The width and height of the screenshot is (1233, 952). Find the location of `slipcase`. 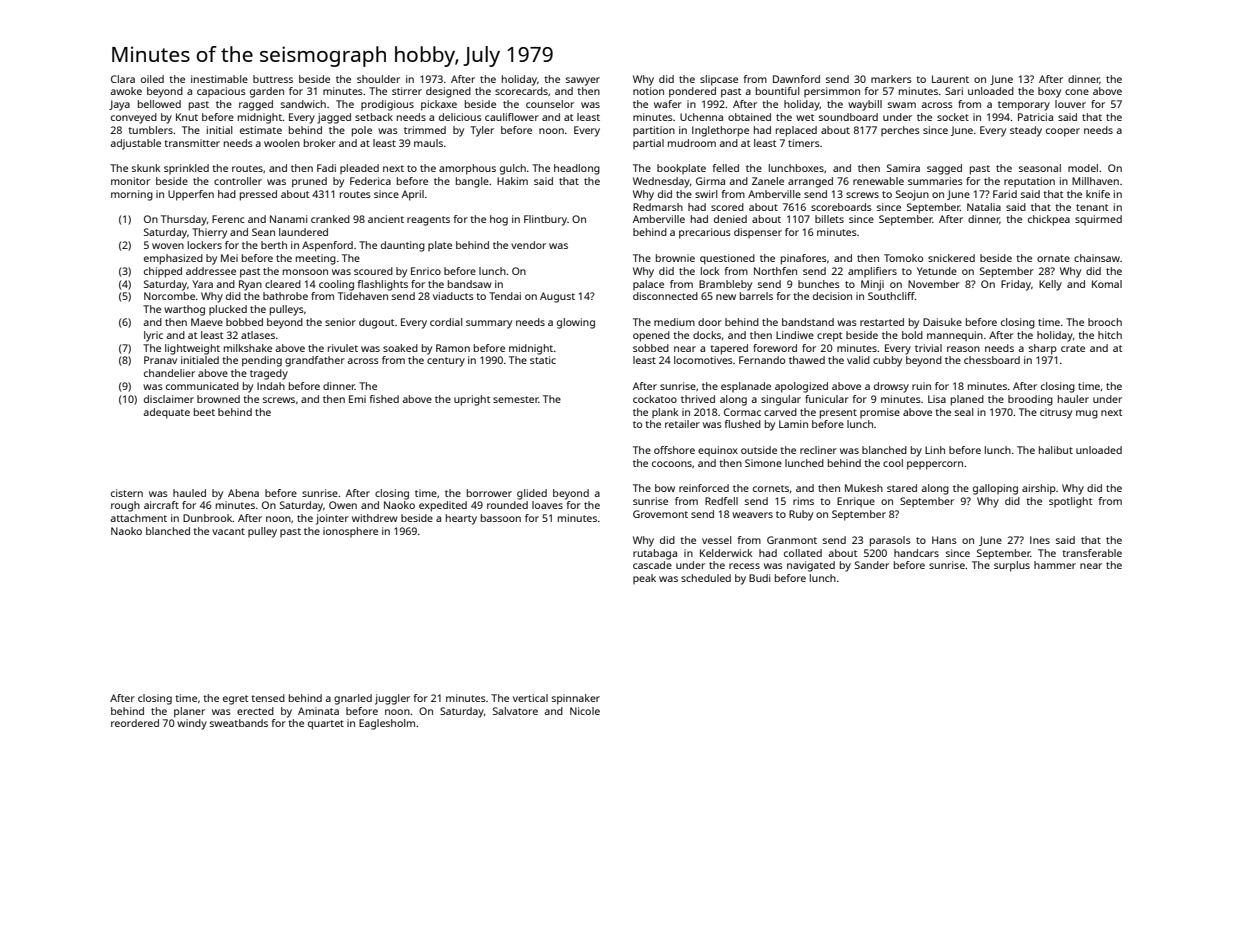

slipcase is located at coordinates (719, 80).
